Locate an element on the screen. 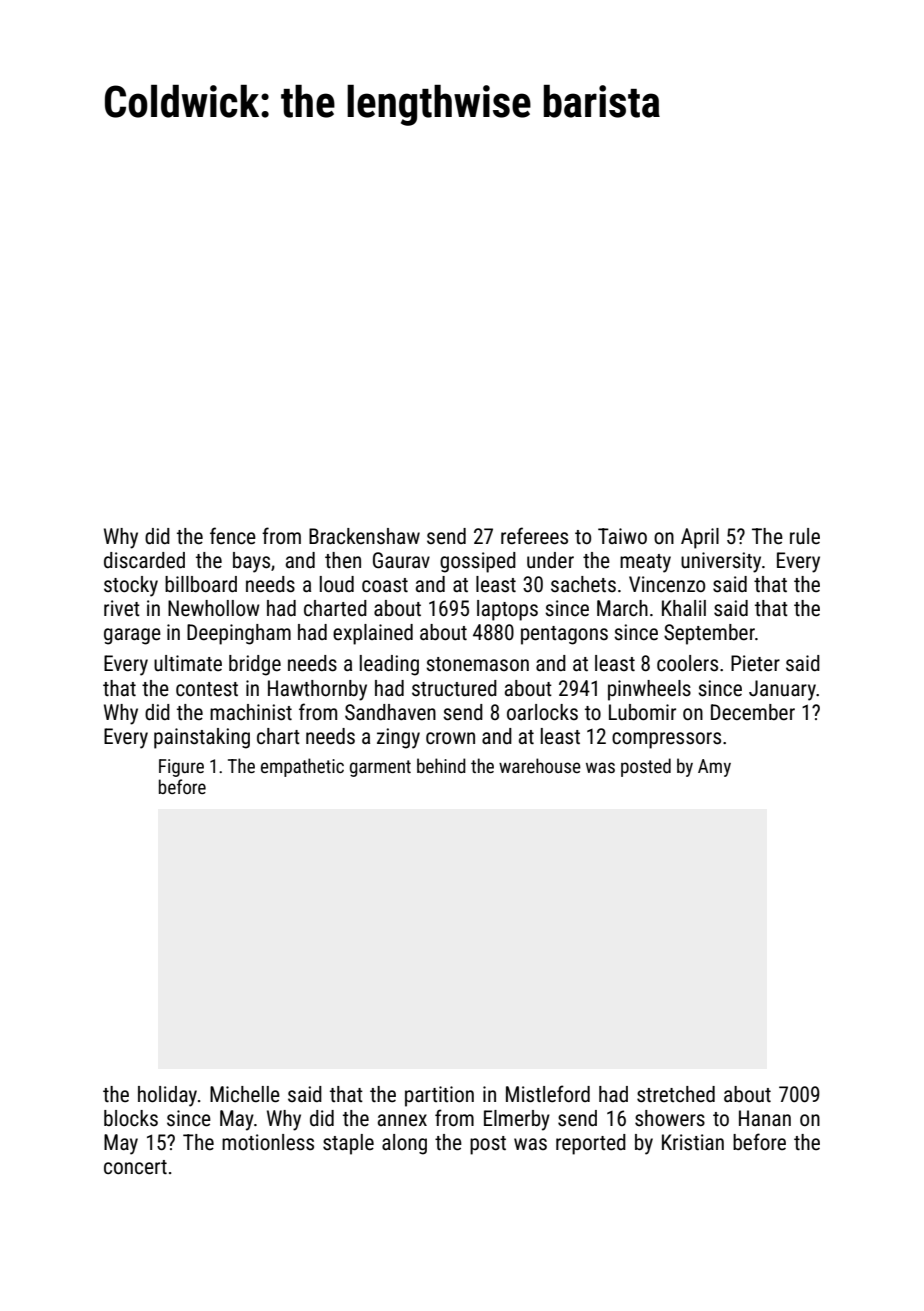  Pieter is located at coordinates (755, 663).
